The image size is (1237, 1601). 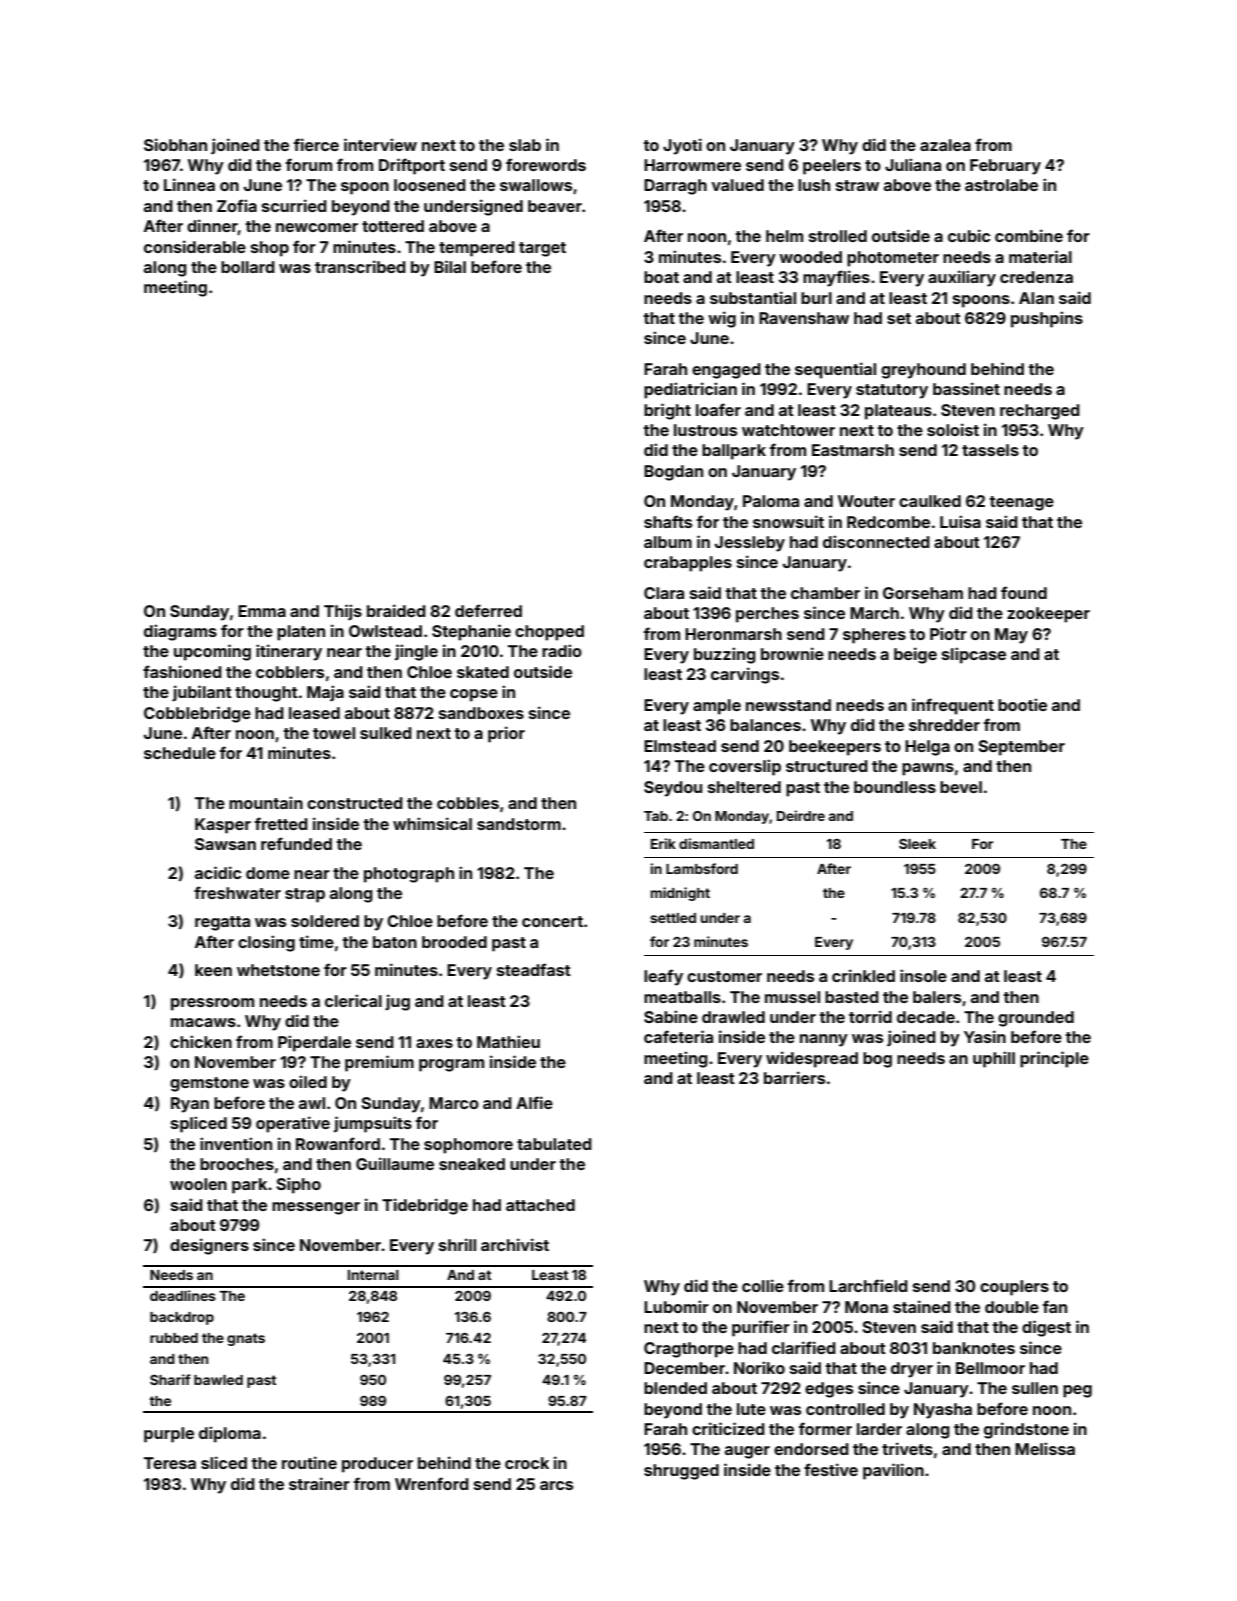 I want to click on Sawsan, so click(x=225, y=844).
